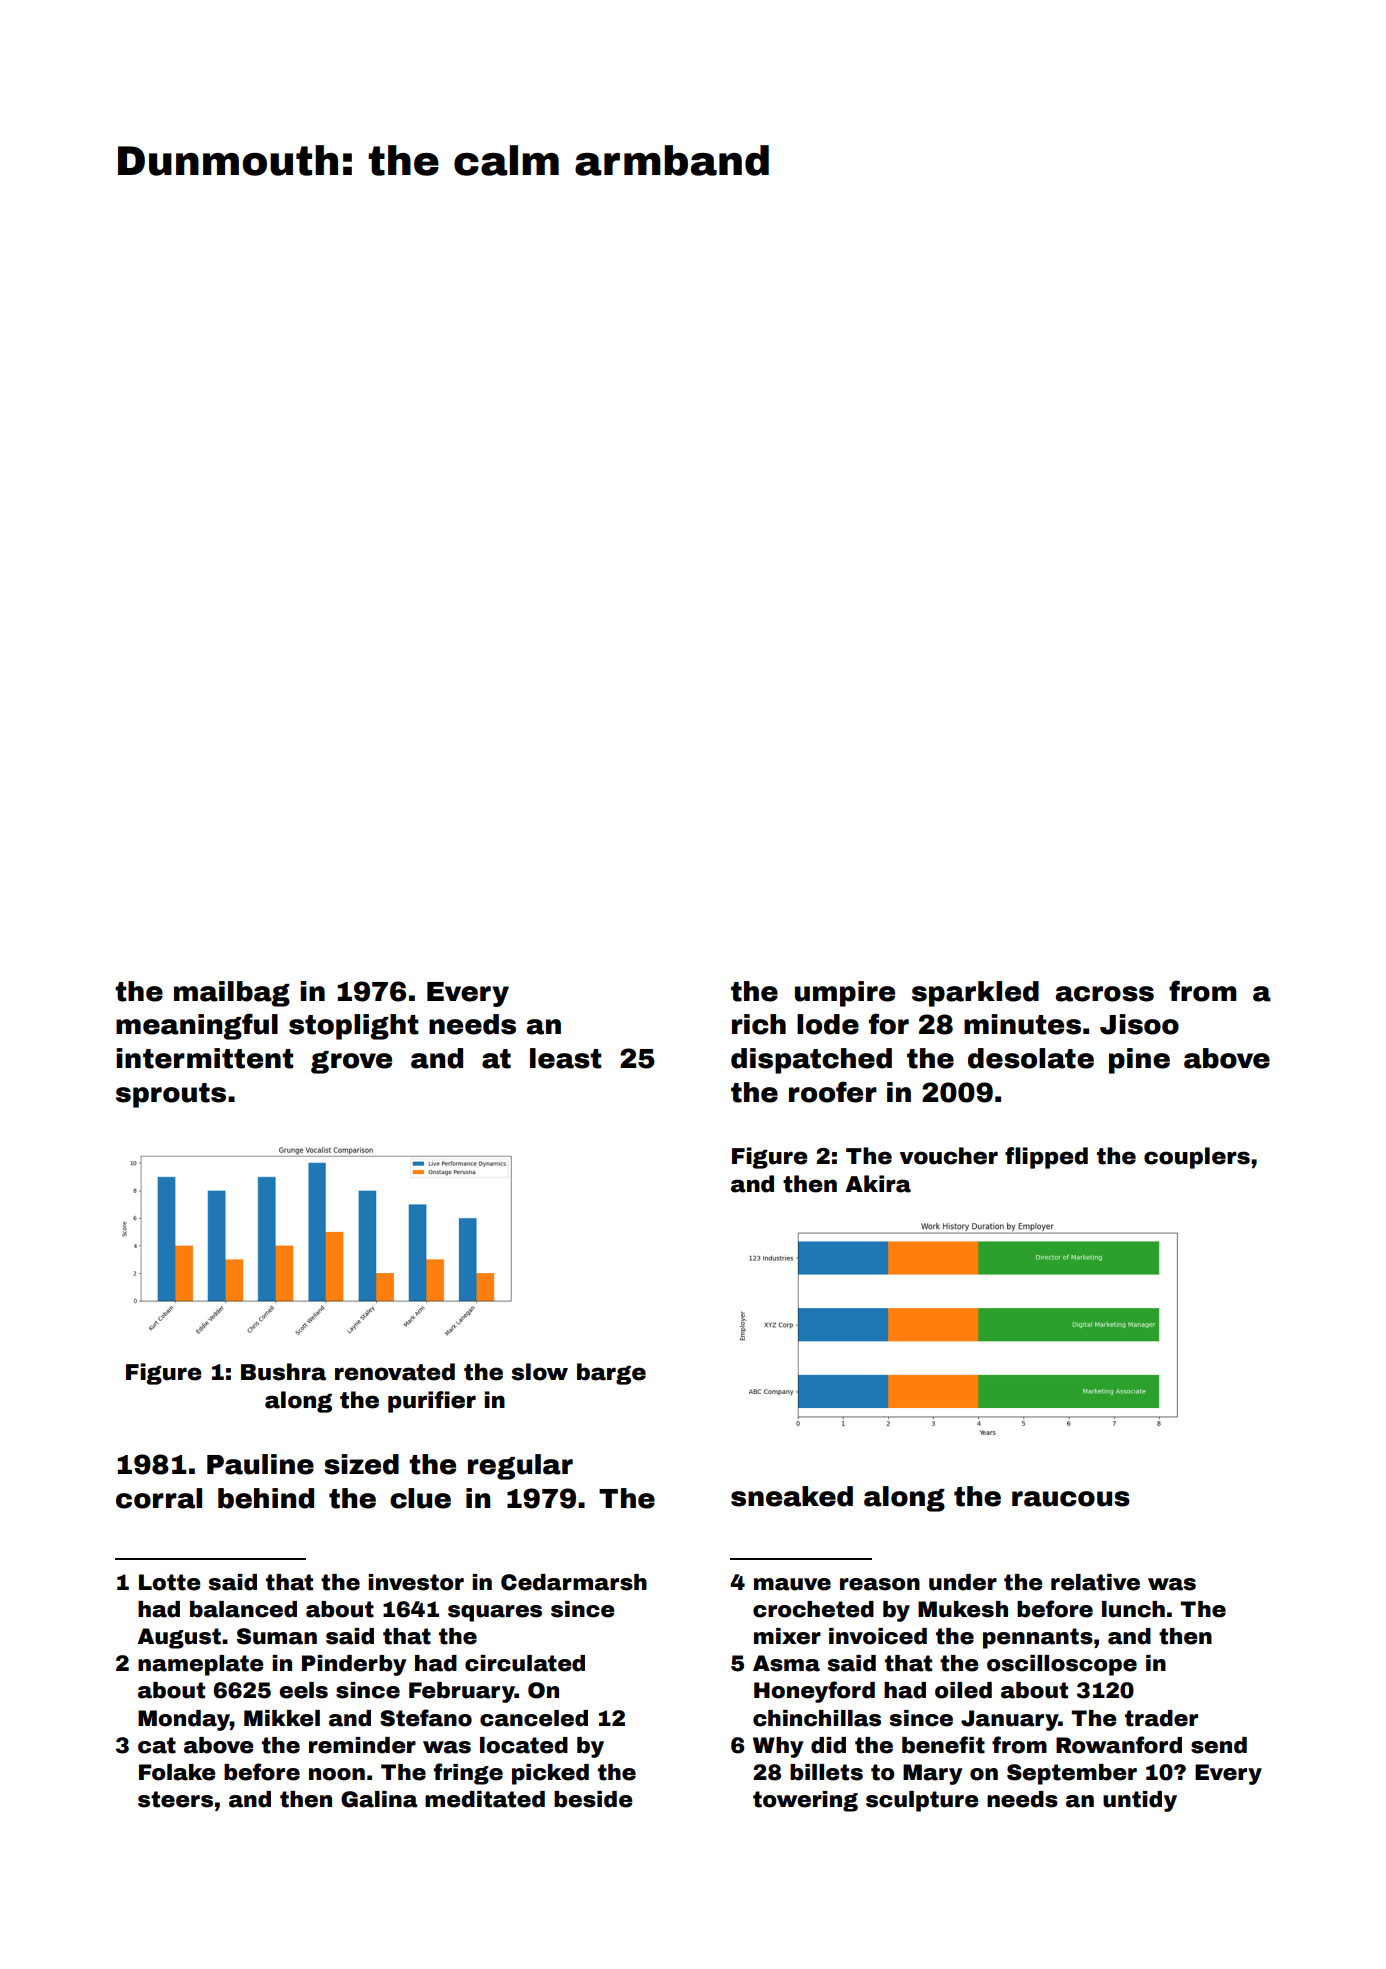  Describe the element at coordinates (232, 994) in the screenshot. I see `mailbag` at that location.
